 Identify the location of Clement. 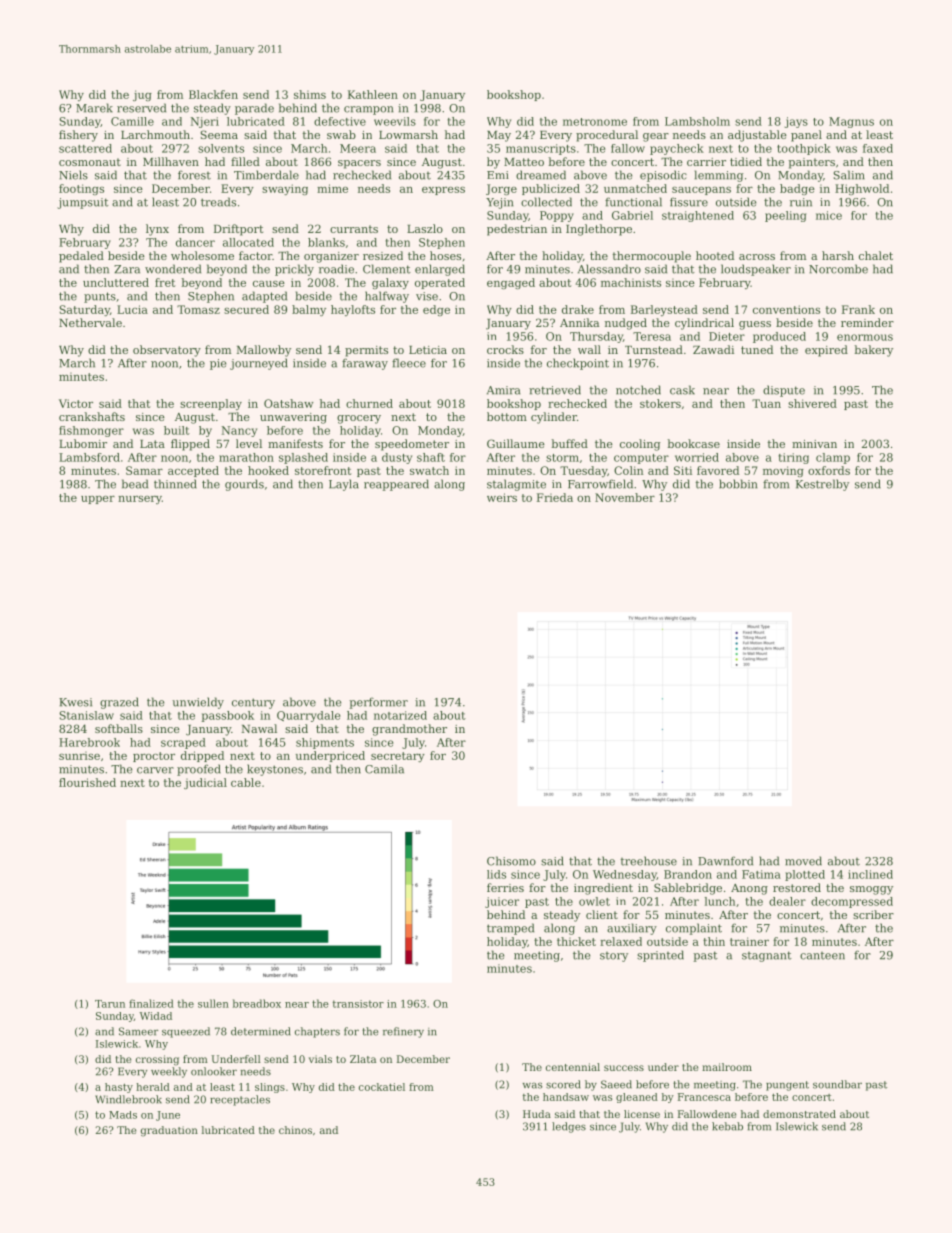
(387, 269).
